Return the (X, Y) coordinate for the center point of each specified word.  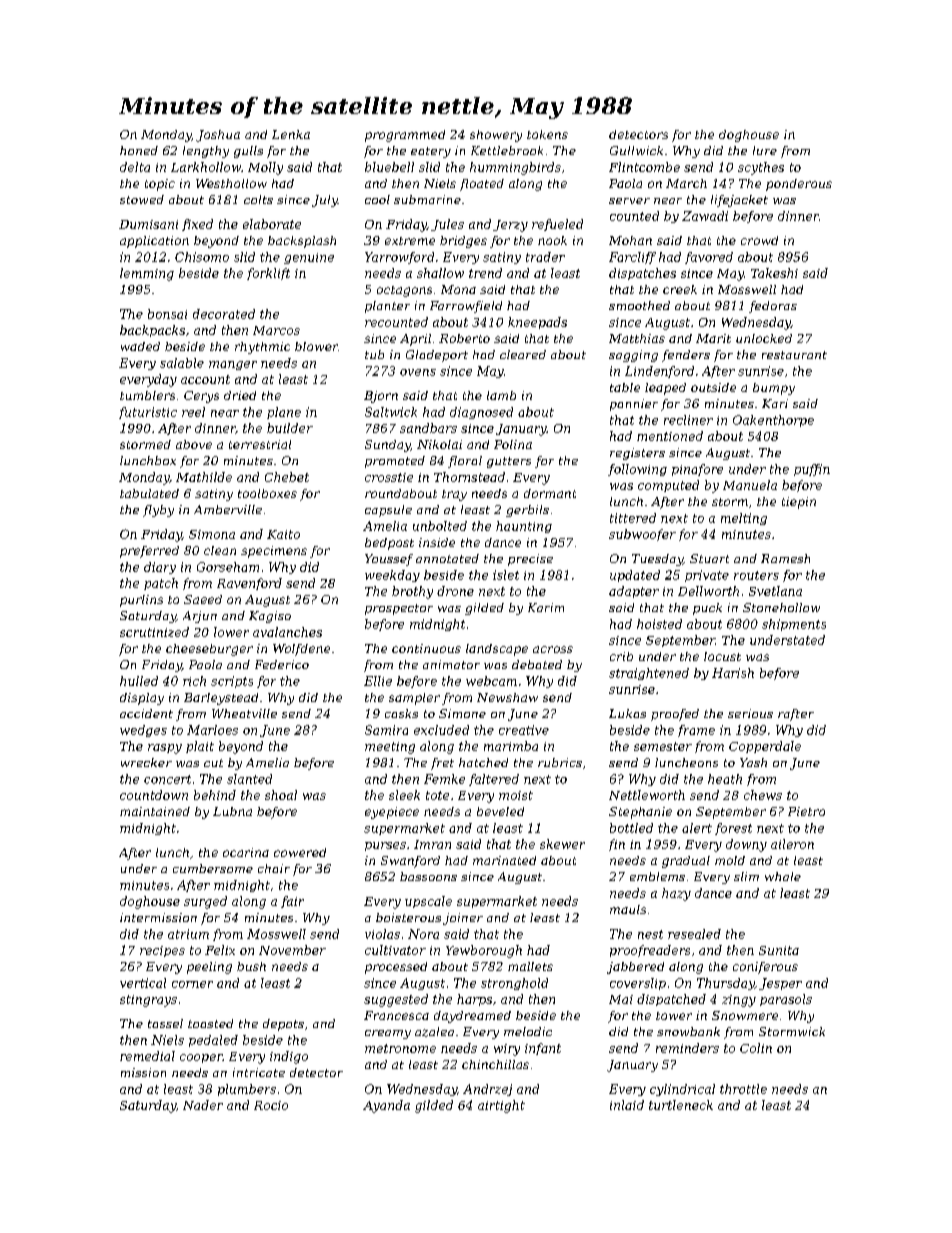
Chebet (287, 477)
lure (765, 150)
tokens (547, 134)
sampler (414, 699)
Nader (203, 1105)
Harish (733, 673)
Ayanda (386, 1106)
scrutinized (154, 632)
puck (707, 609)
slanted (249, 779)
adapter (634, 592)
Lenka (291, 134)
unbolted (440, 526)
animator (451, 664)
